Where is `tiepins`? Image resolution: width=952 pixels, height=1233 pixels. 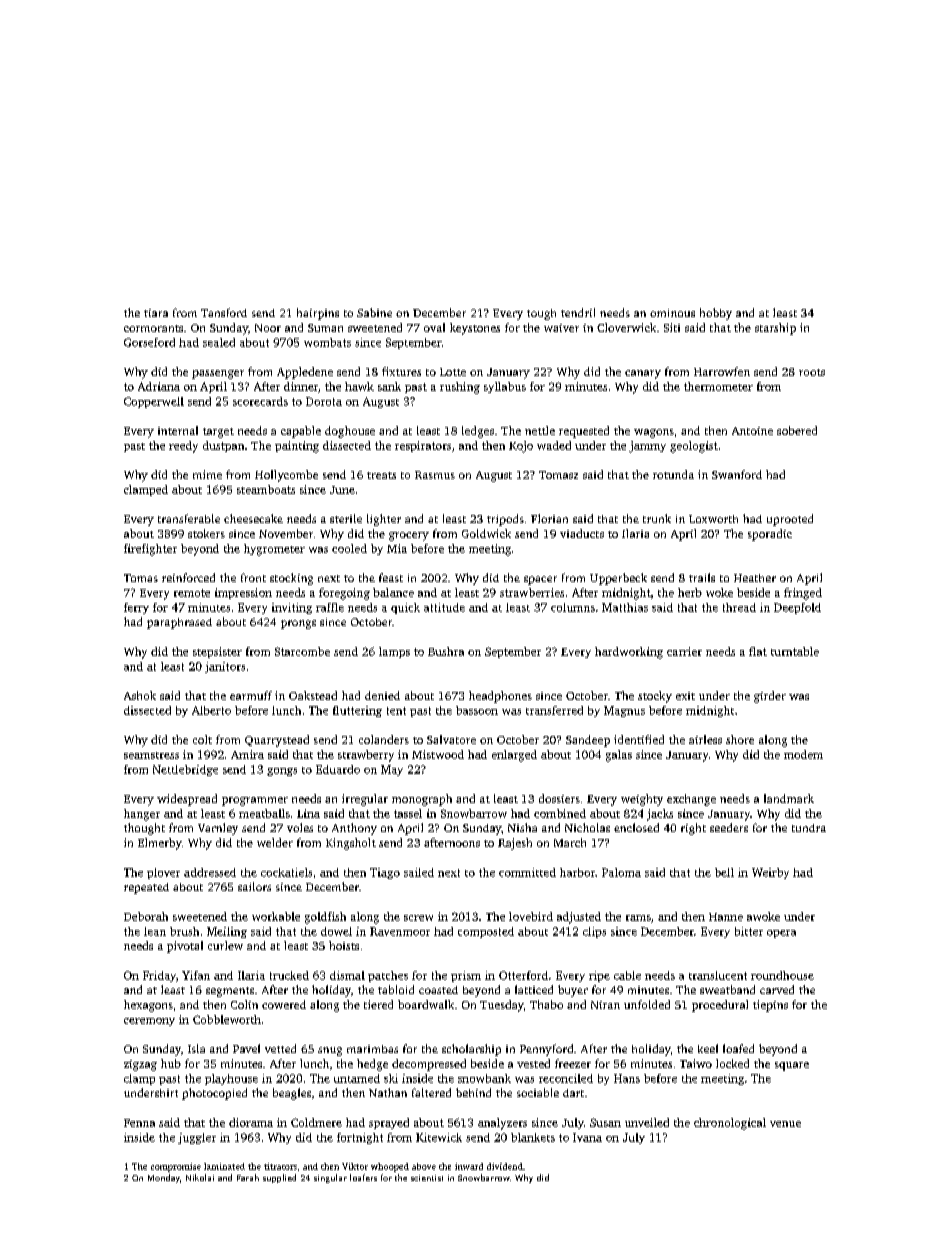 tiepins is located at coordinates (770, 1006).
